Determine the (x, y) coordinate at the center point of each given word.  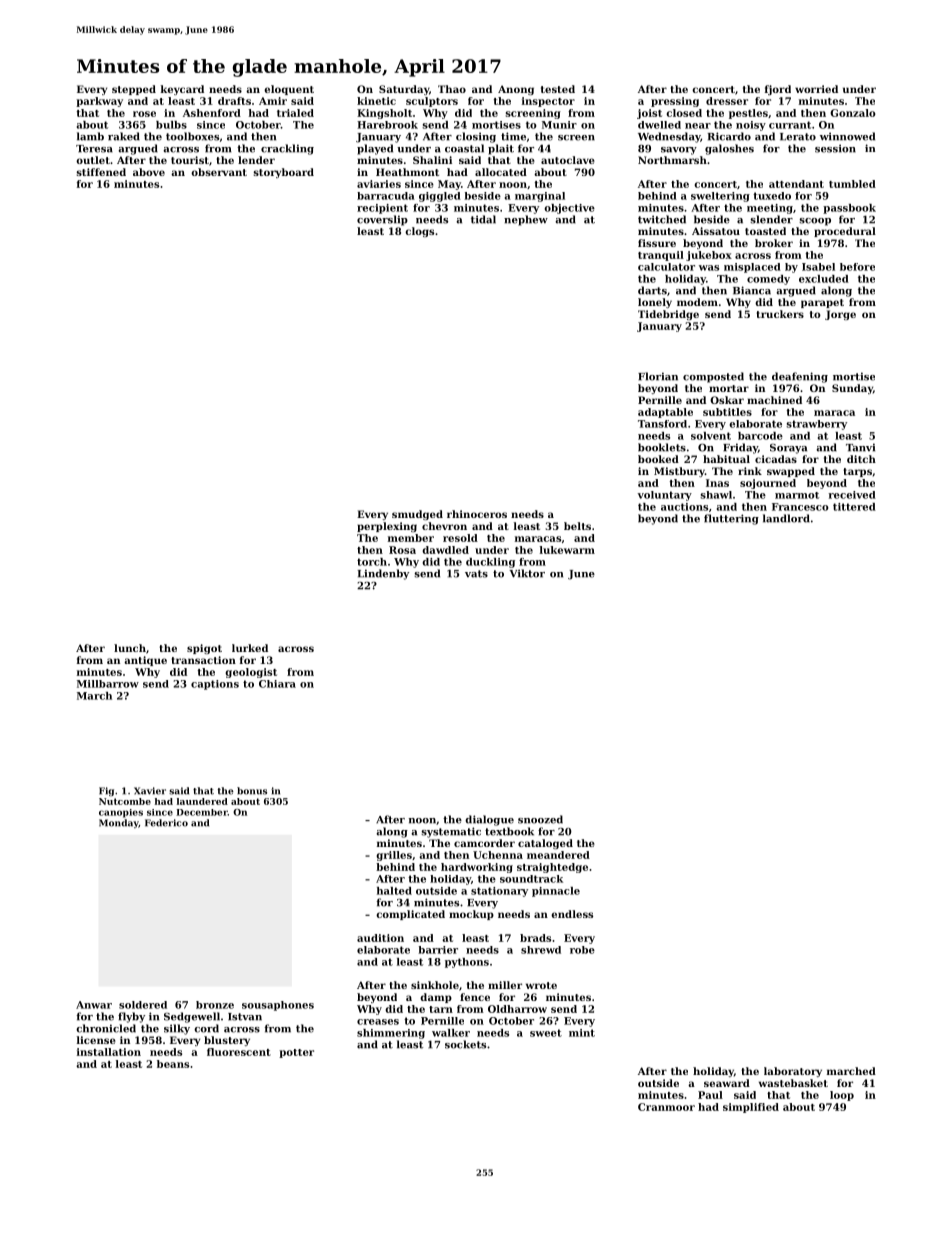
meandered (558, 855)
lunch (130, 648)
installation (109, 1052)
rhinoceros (477, 514)
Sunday (852, 389)
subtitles (727, 412)
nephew (526, 220)
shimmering (391, 1034)
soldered (143, 1005)
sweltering (720, 197)
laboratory (793, 1072)
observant (219, 172)
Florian (658, 376)
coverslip (382, 220)
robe (582, 950)
